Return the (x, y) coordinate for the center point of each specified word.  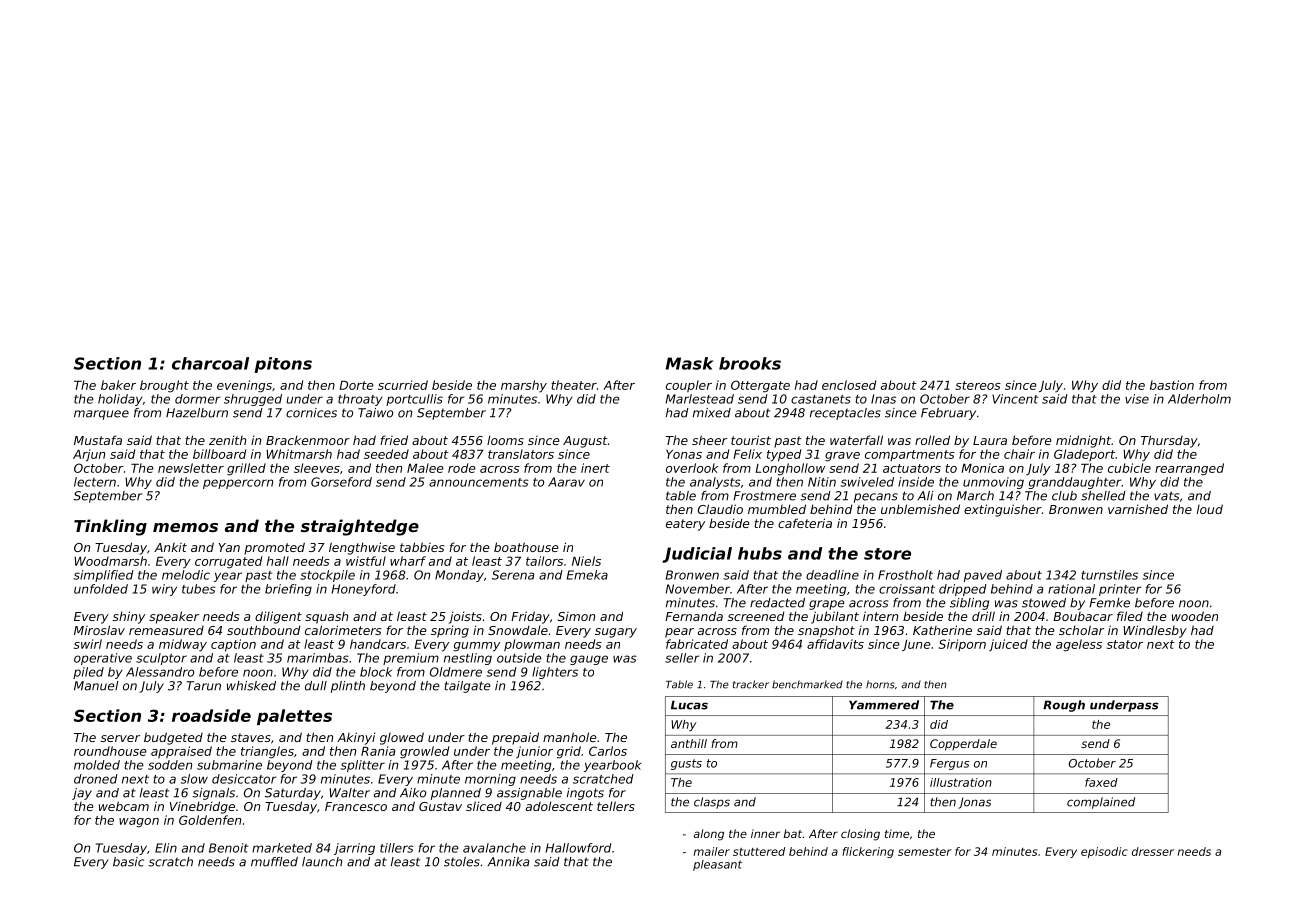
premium (411, 659)
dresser (1153, 851)
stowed (1044, 603)
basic (128, 862)
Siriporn (962, 645)
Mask (690, 363)
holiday (120, 400)
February (948, 414)
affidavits (835, 644)
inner (765, 833)
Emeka (587, 575)
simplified (104, 576)
